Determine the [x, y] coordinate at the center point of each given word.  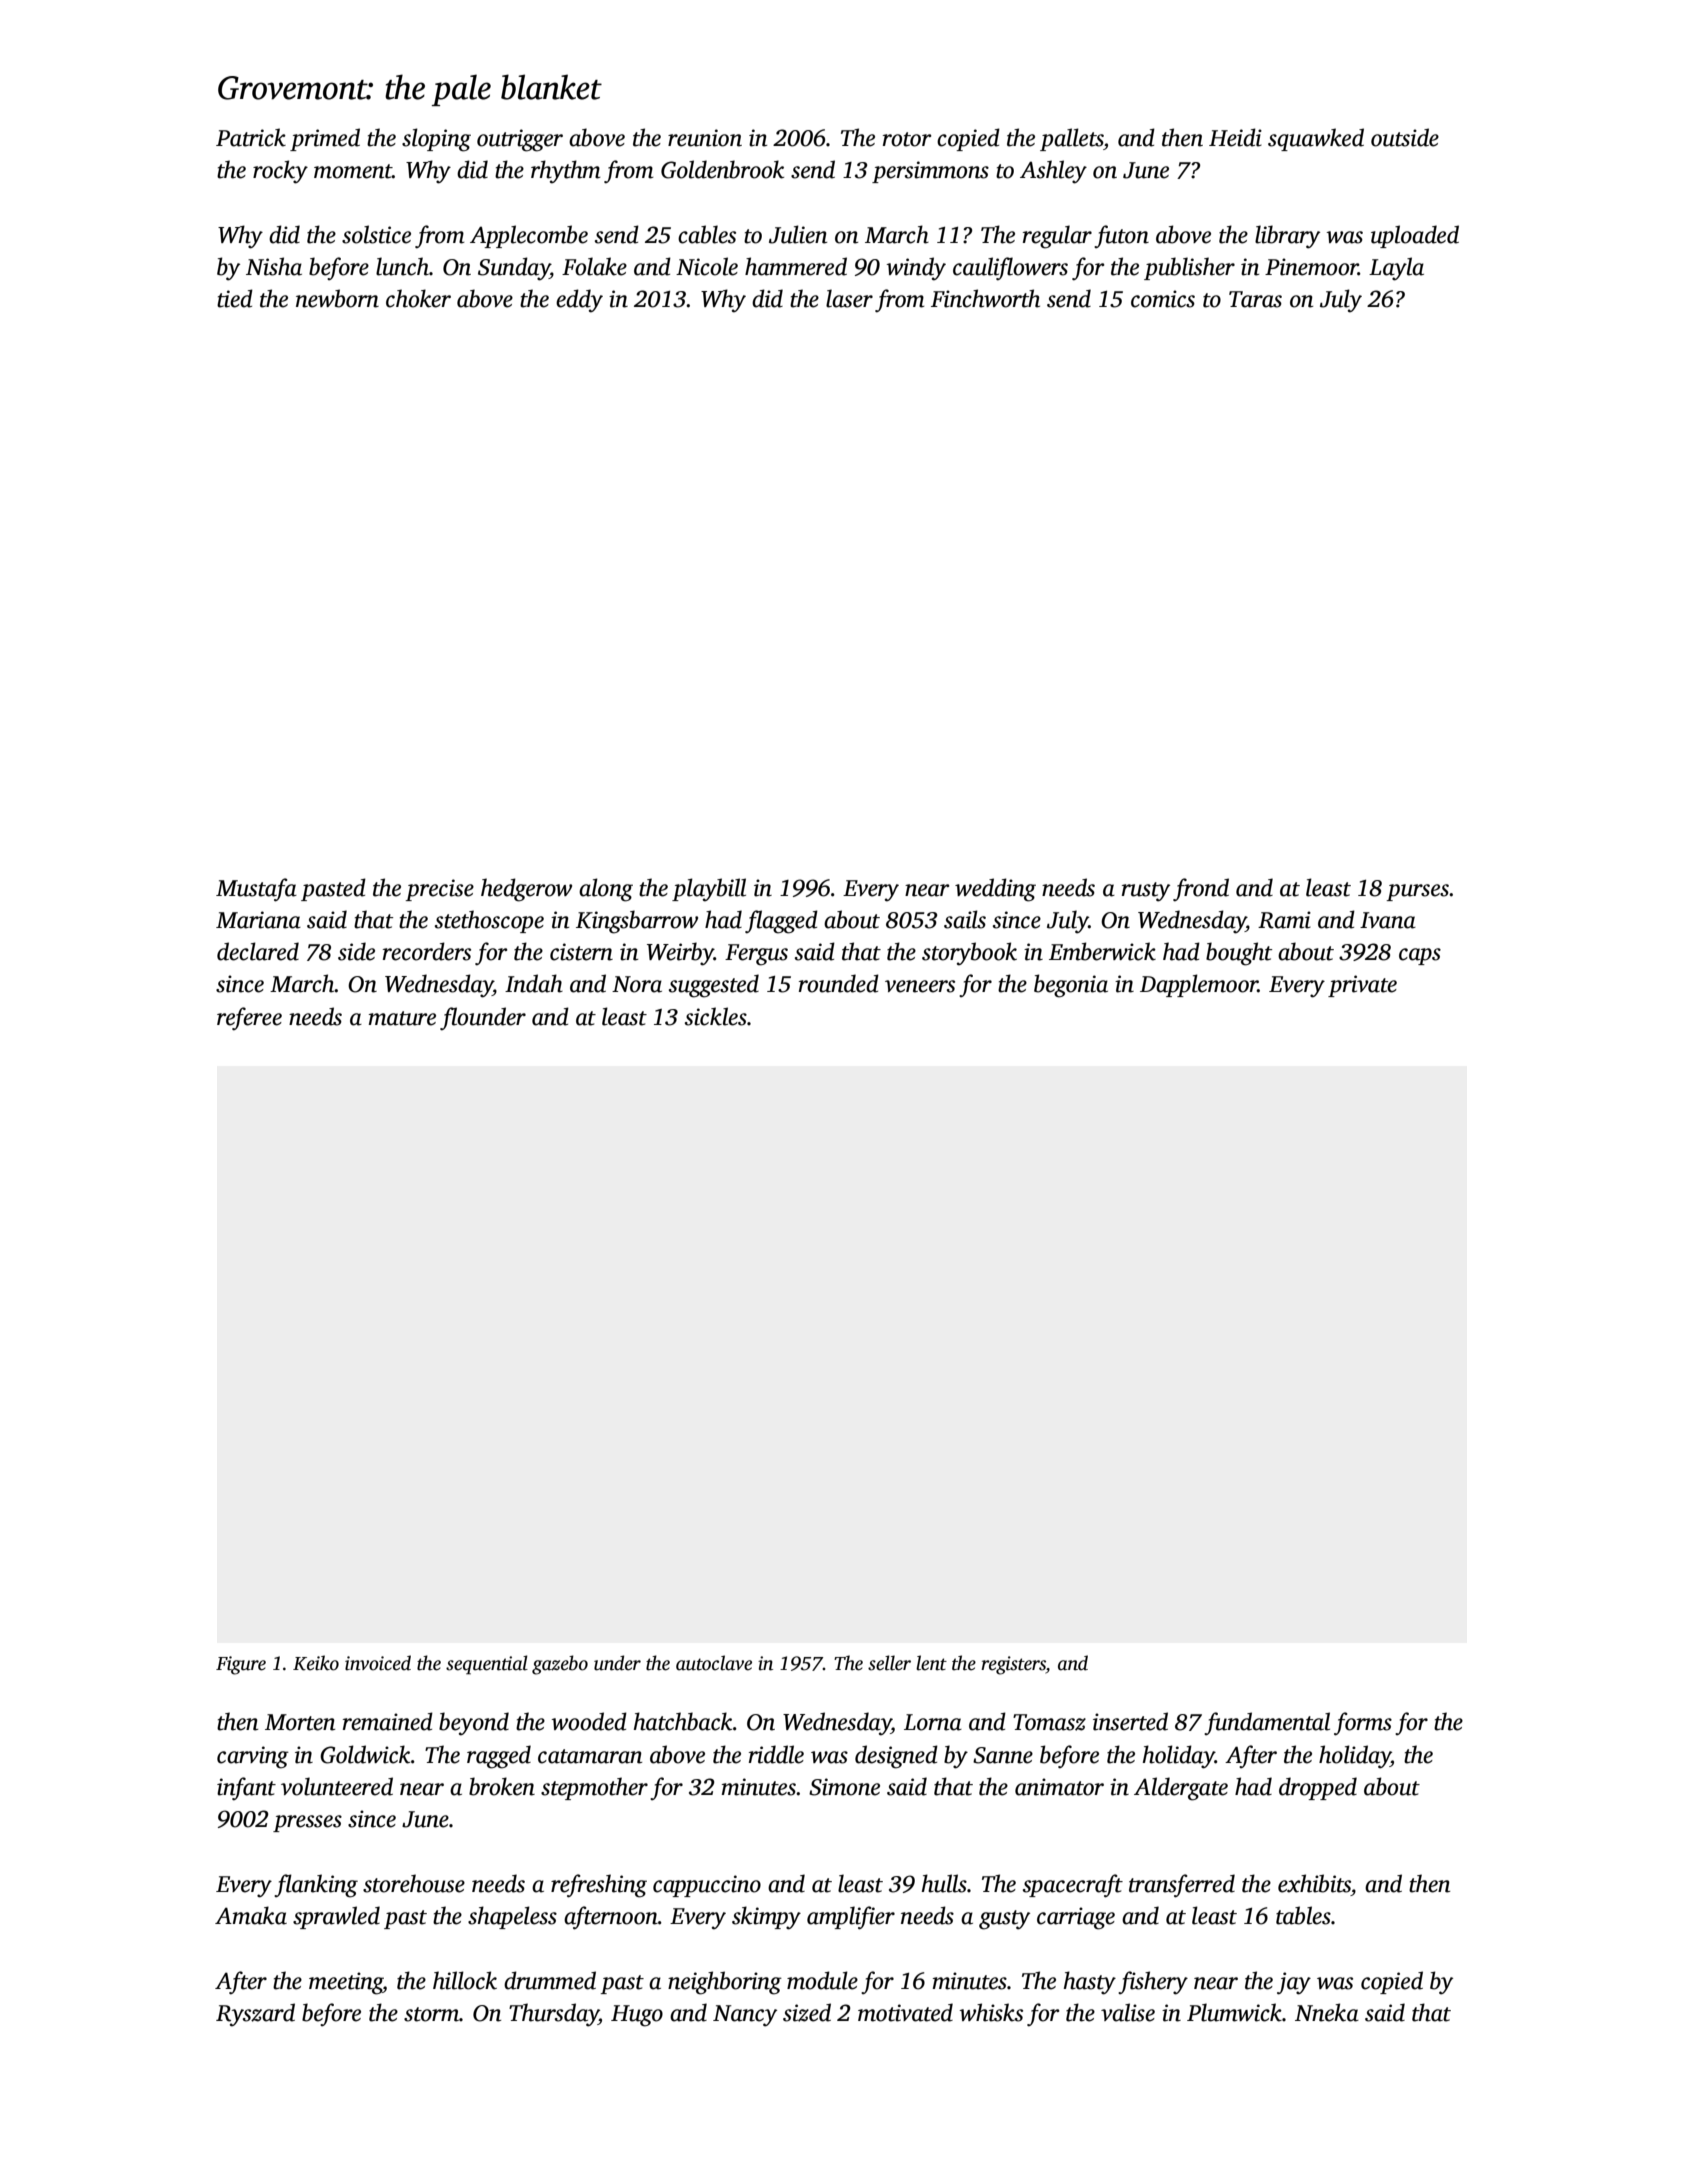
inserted [1130, 1721]
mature [402, 1018]
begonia [1071, 986]
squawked [1316, 139]
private [1362, 986]
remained [388, 1721]
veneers [920, 986]
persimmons [930, 172]
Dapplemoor [1199, 985]
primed [325, 139]
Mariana [258, 920]
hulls [944, 1883]
